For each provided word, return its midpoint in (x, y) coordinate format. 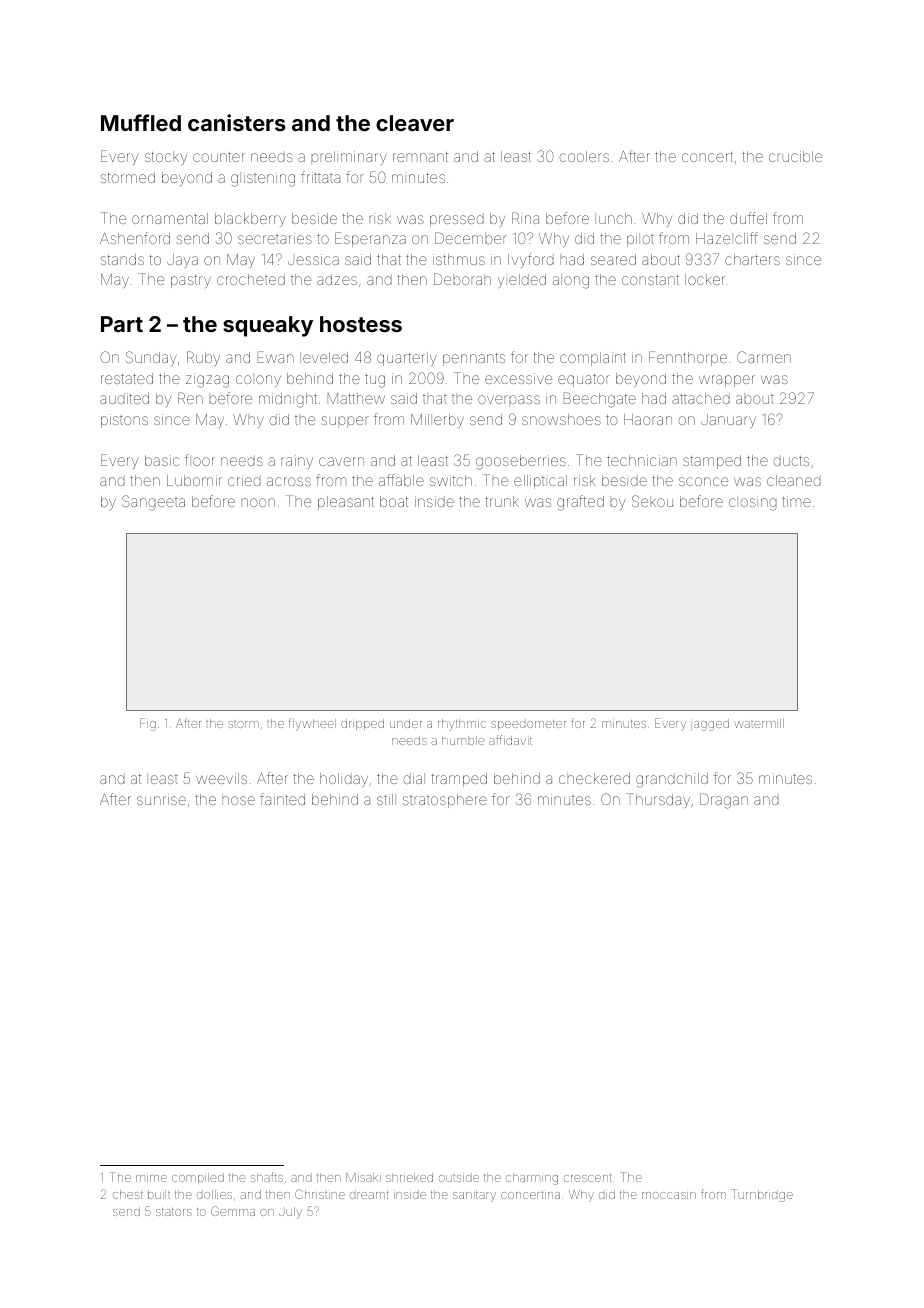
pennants (474, 359)
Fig (148, 724)
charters (752, 259)
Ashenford (135, 238)
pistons (124, 421)
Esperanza (370, 239)
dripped (362, 724)
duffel (748, 218)
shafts (267, 1177)
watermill (759, 723)
